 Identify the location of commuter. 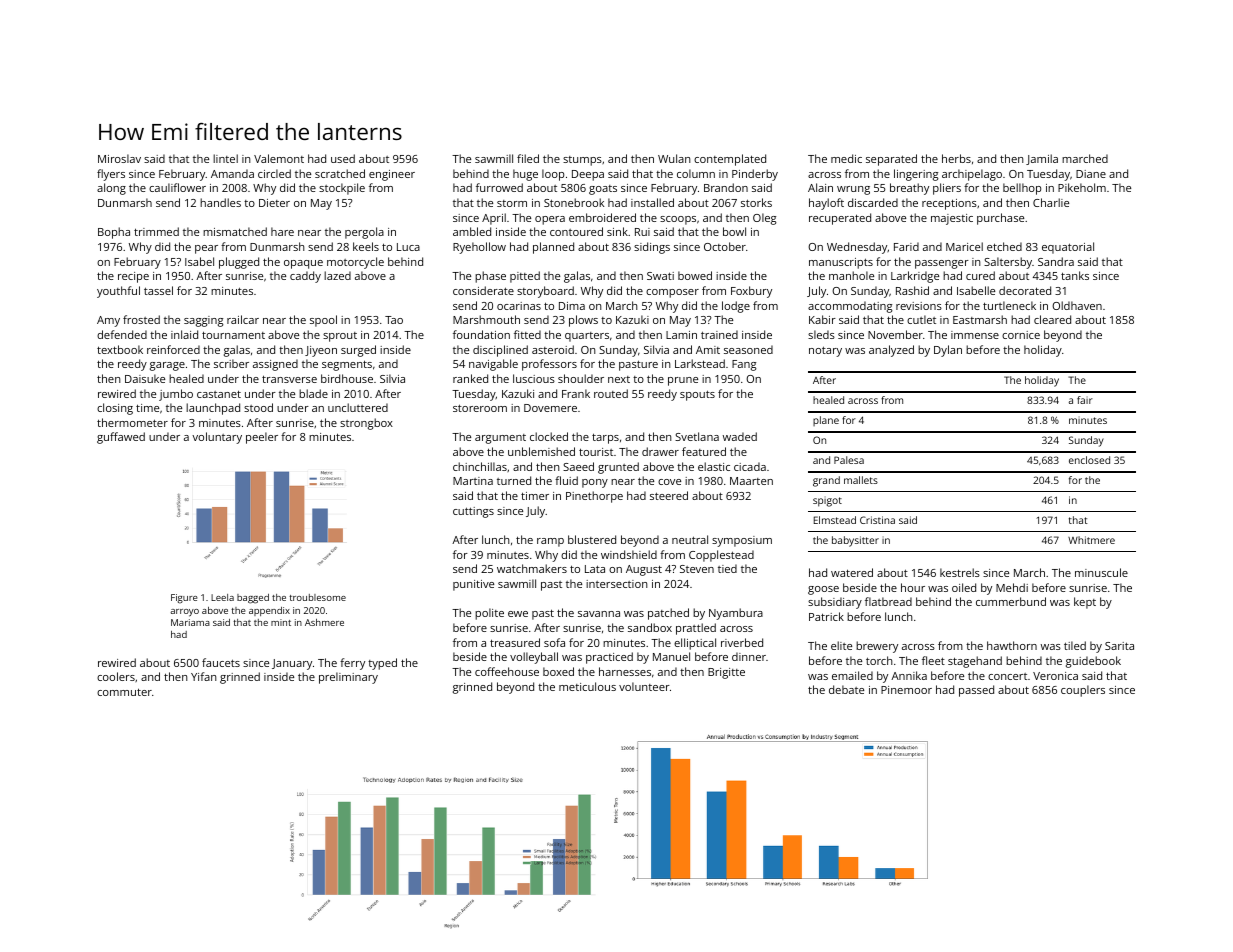
(124, 692).
